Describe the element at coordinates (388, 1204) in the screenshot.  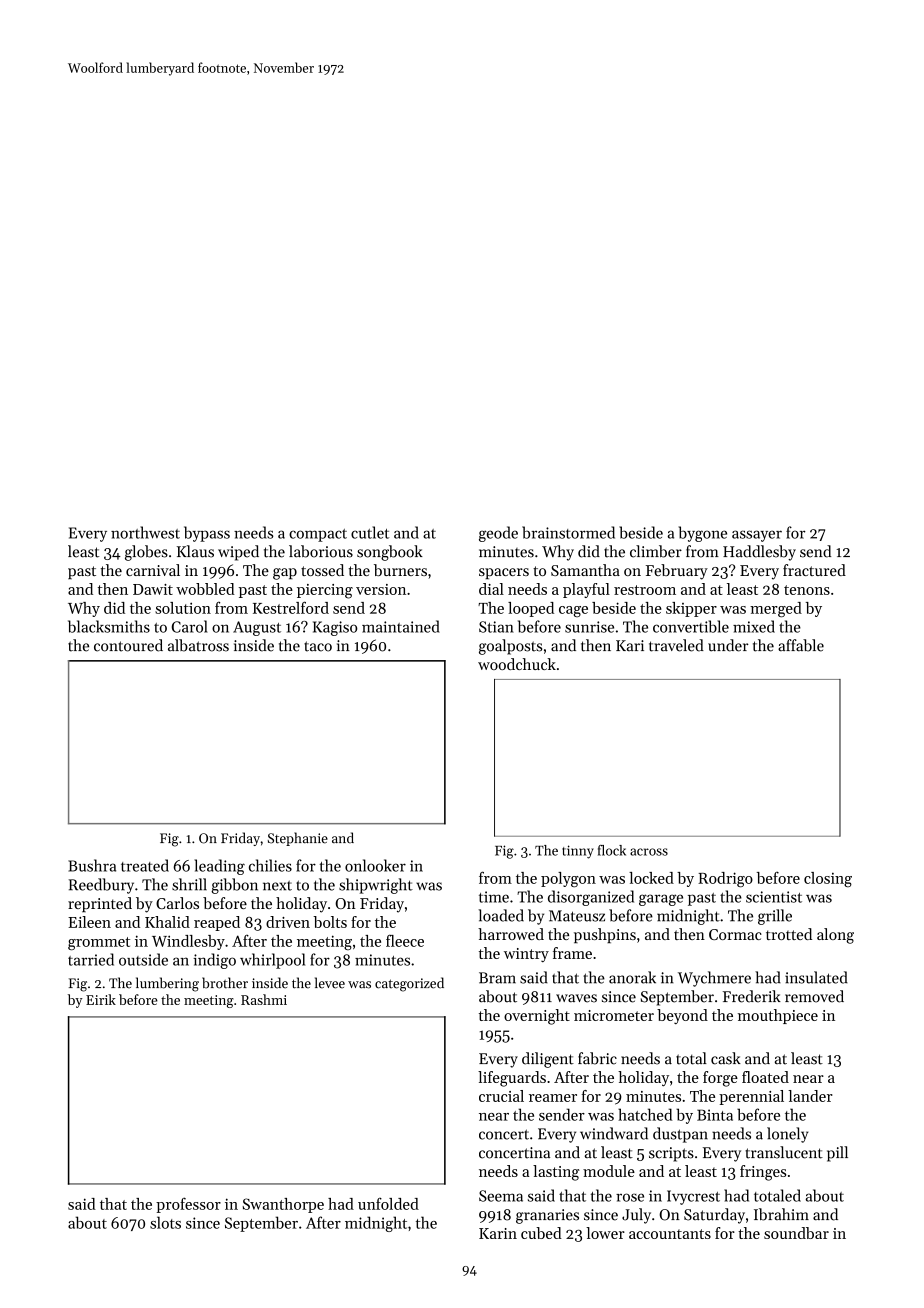
I see `unfolded` at that location.
